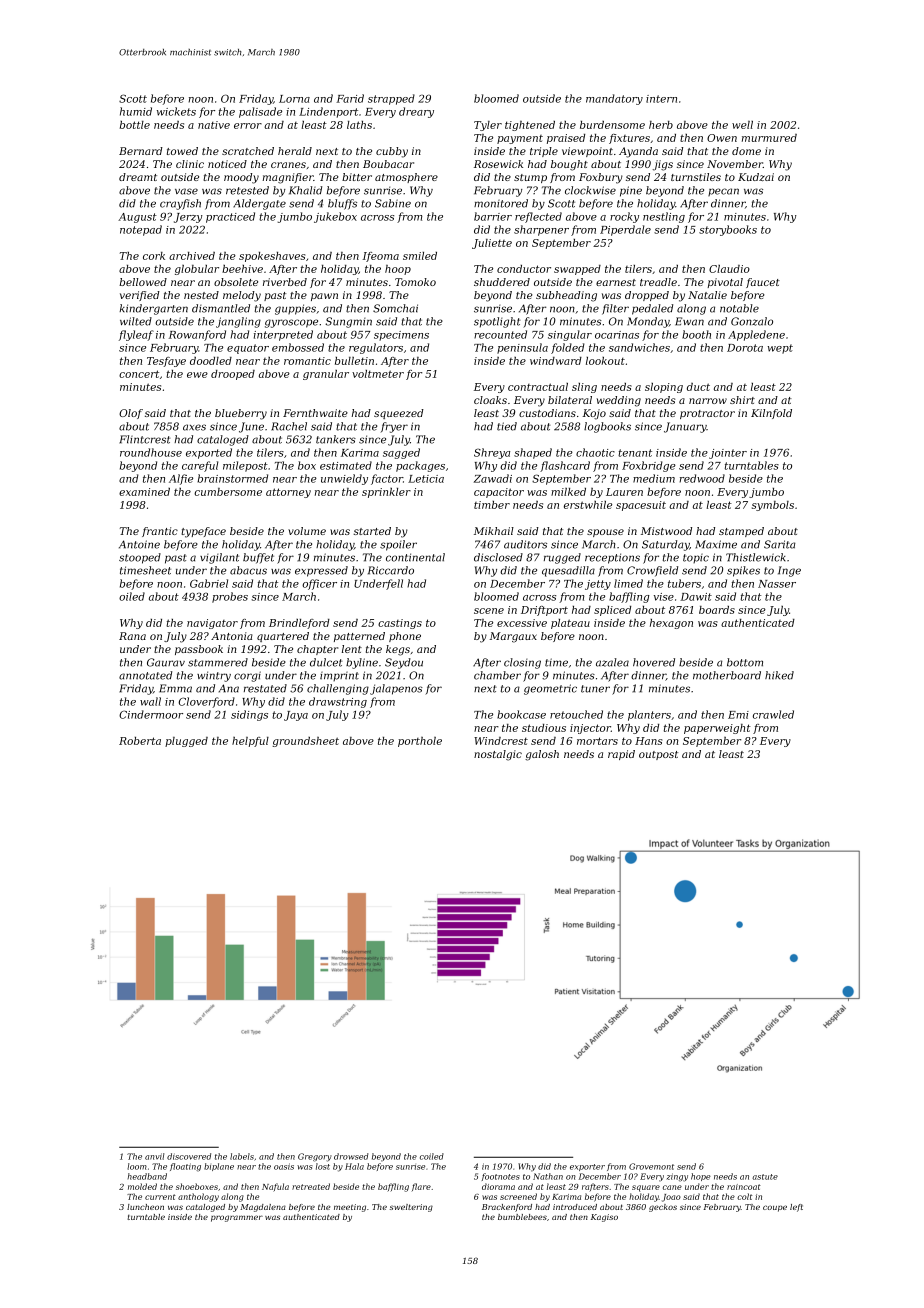 This image has width=924, height=1308. I want to click on storybooks, so click(728, 230).
